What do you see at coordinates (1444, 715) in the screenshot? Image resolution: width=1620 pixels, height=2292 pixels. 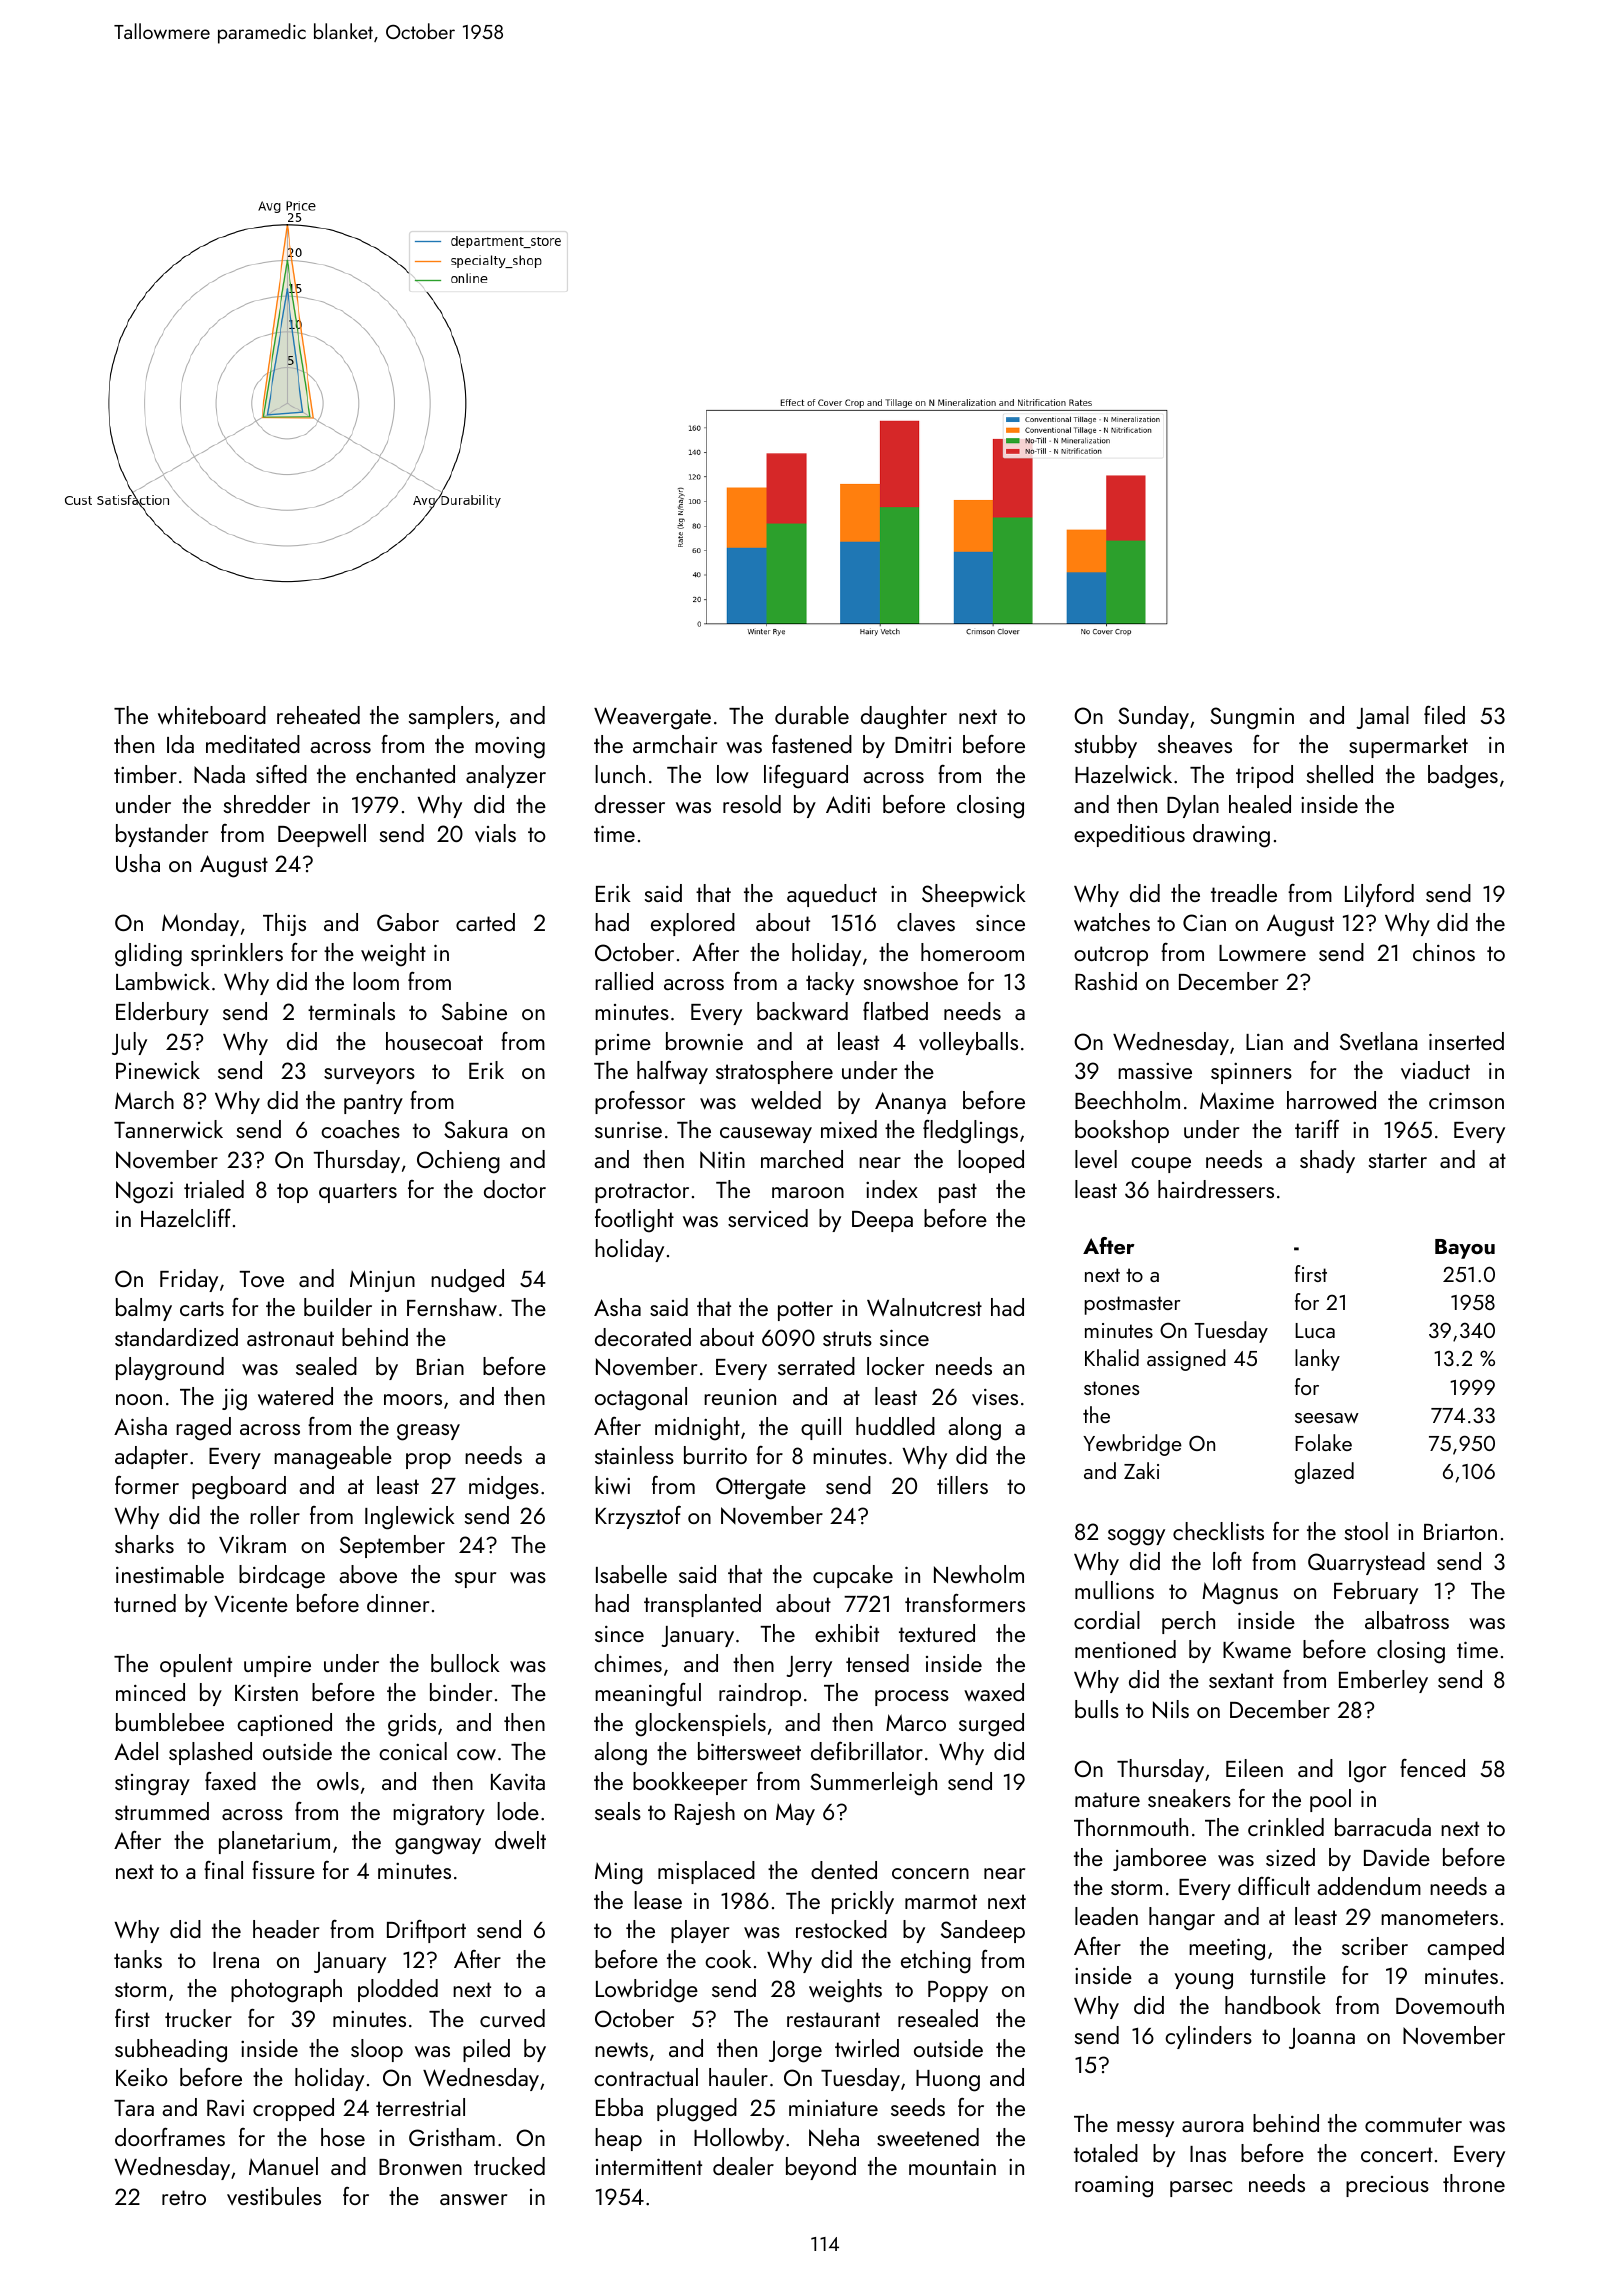 I see `filed` at bounding box center [1444, 715].
